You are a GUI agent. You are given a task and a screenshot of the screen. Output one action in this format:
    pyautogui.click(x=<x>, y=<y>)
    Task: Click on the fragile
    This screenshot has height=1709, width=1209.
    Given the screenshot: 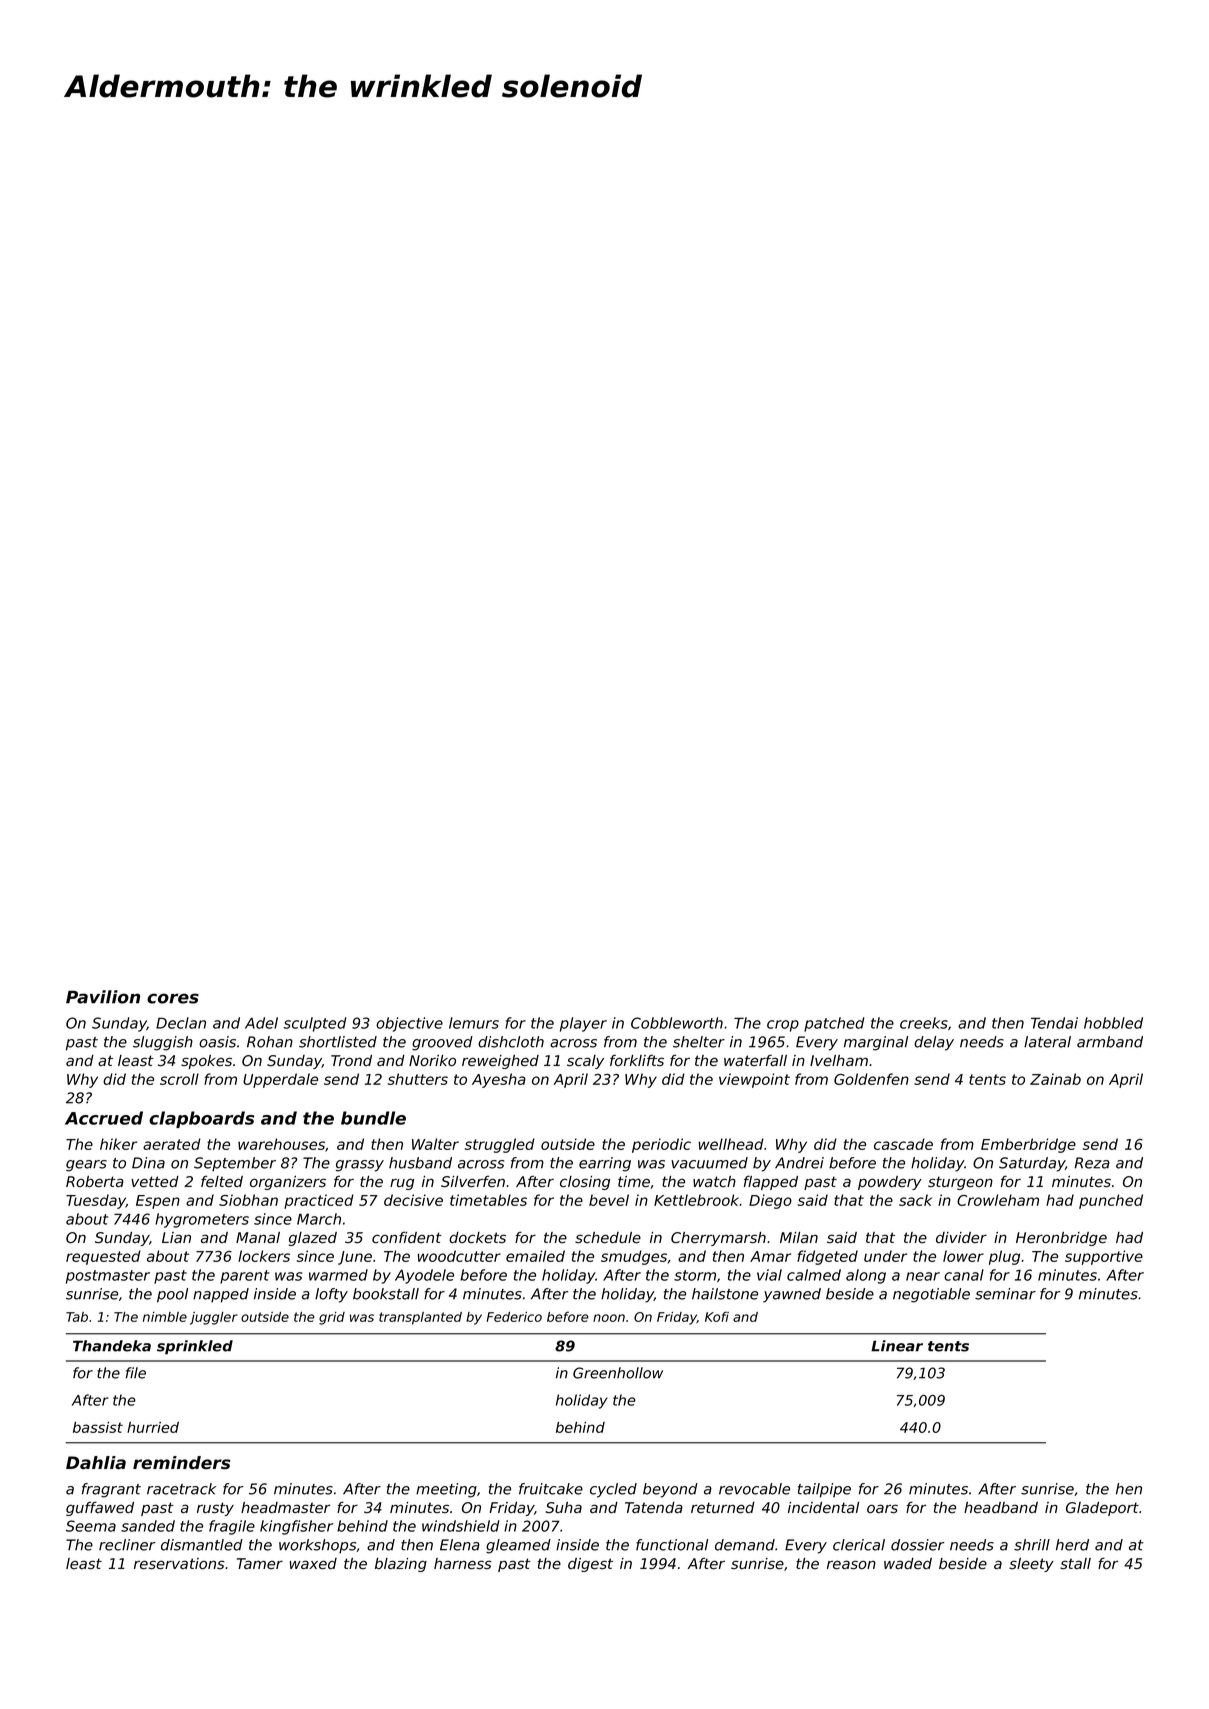 What is the action you would take?
    pyautogui.click(x=232, y=1527)
